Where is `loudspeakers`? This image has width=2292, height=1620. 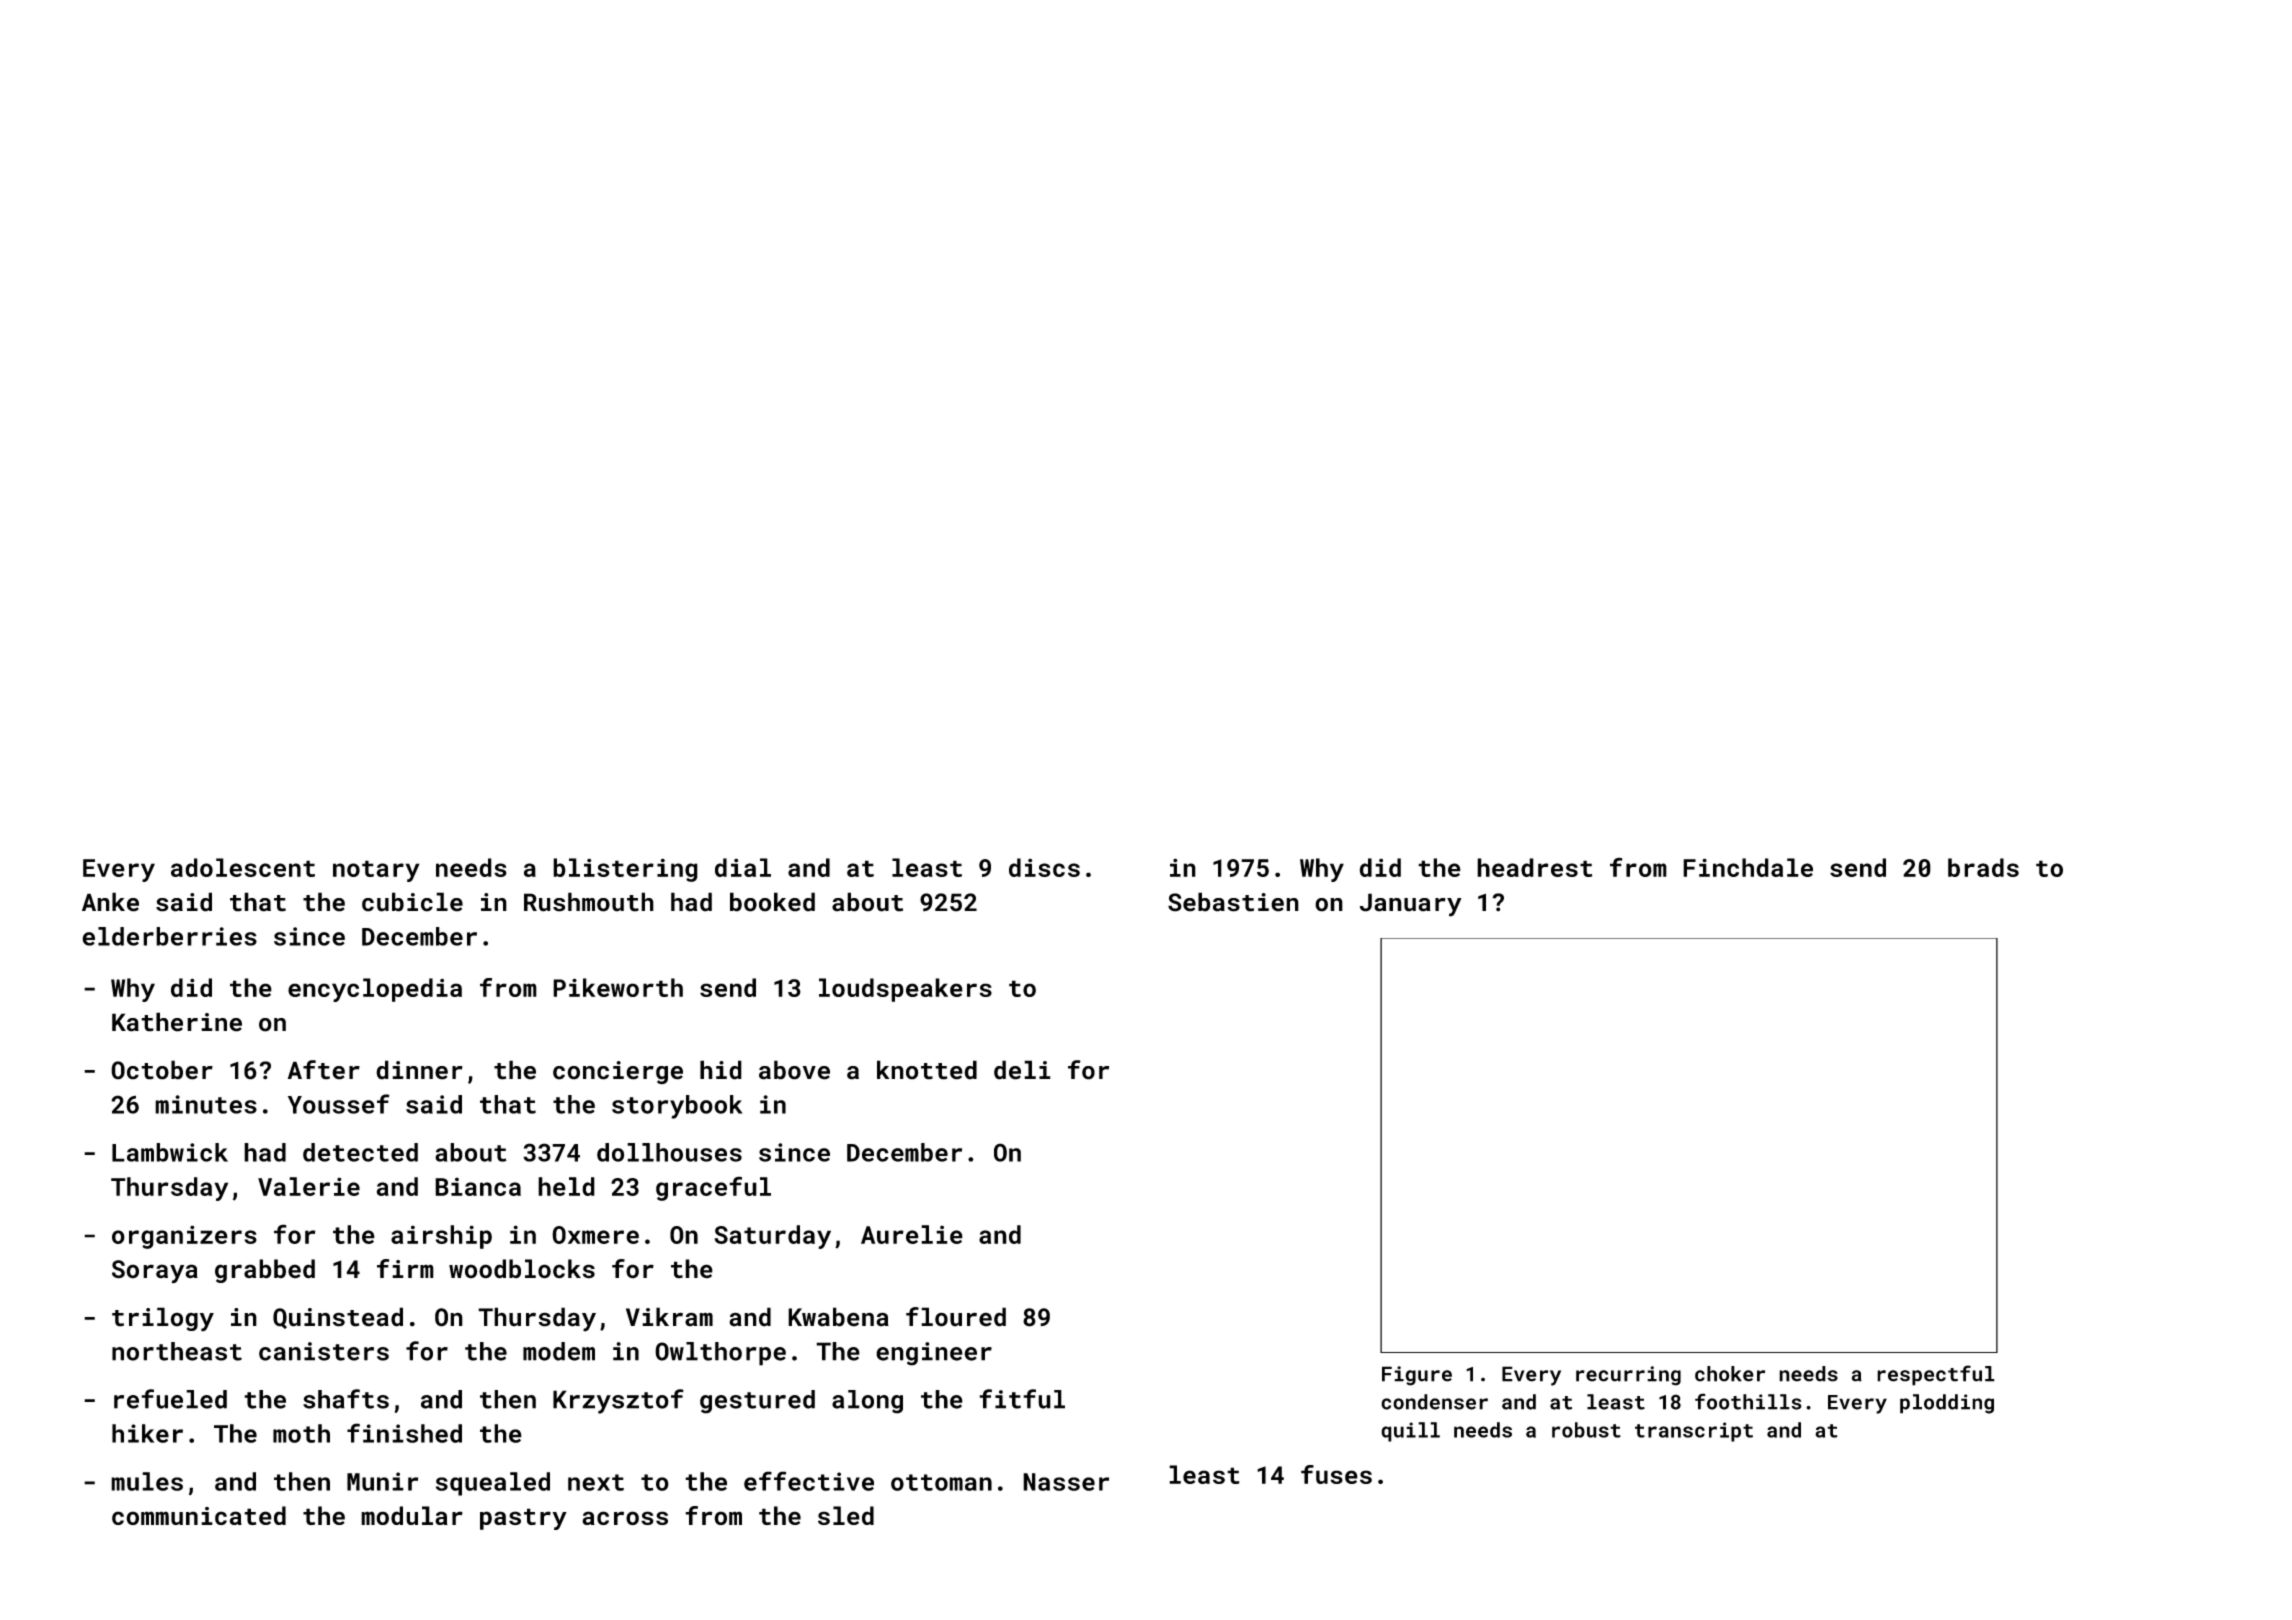 loudspeakers is located at coordinates (905, 990).
